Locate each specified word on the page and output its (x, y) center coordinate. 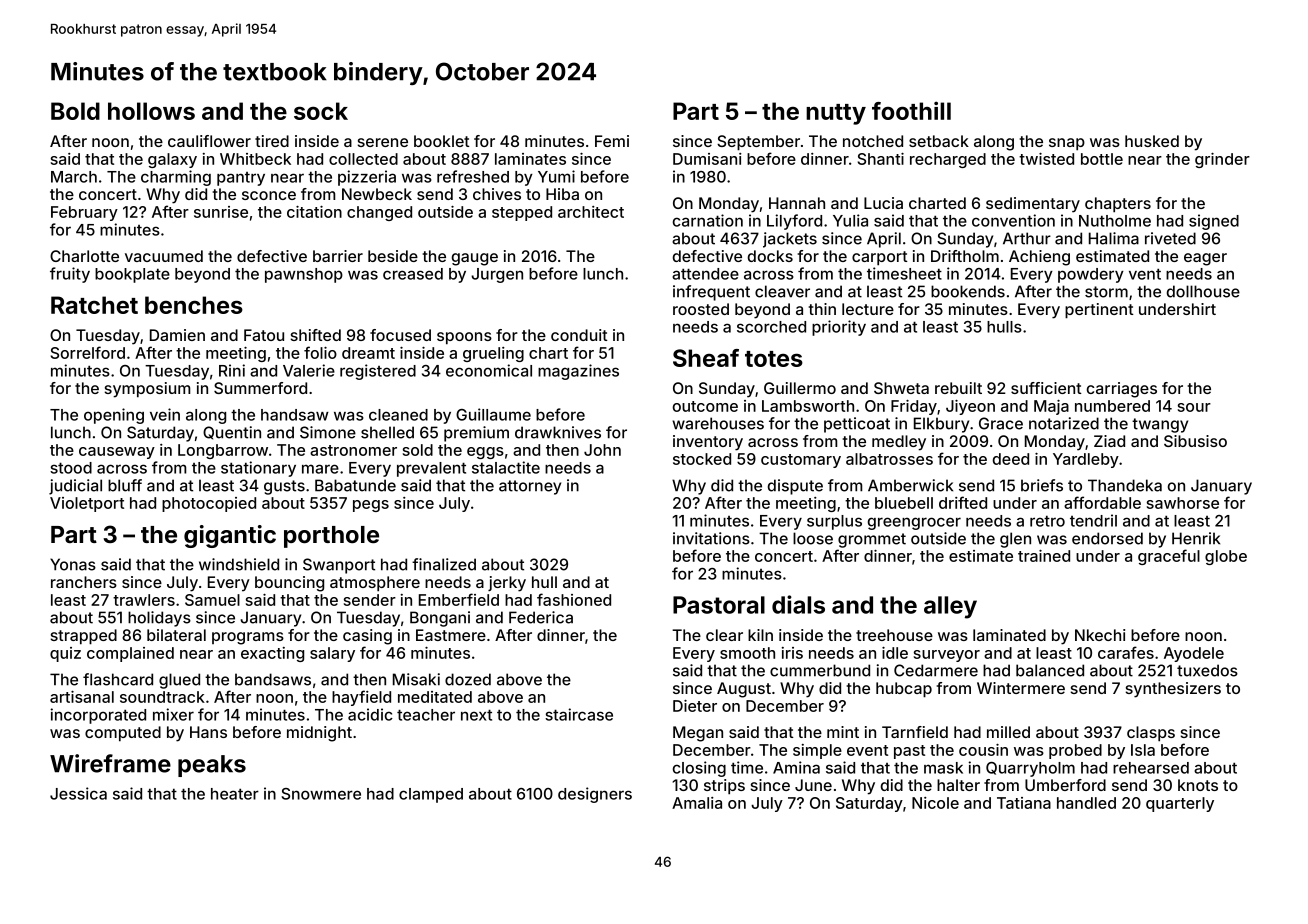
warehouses (718, 423)
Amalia (697, 803)
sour (1194, 407)
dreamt (368, 353)
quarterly (1180, 804)
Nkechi (1100, 635)
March (74, 177)
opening (114, 416)
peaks (212, 766)
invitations (711, 538)
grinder (1222, 160)
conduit (579, 335)
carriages (1122, 390)
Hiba (562, 194)
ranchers (84, 582)
